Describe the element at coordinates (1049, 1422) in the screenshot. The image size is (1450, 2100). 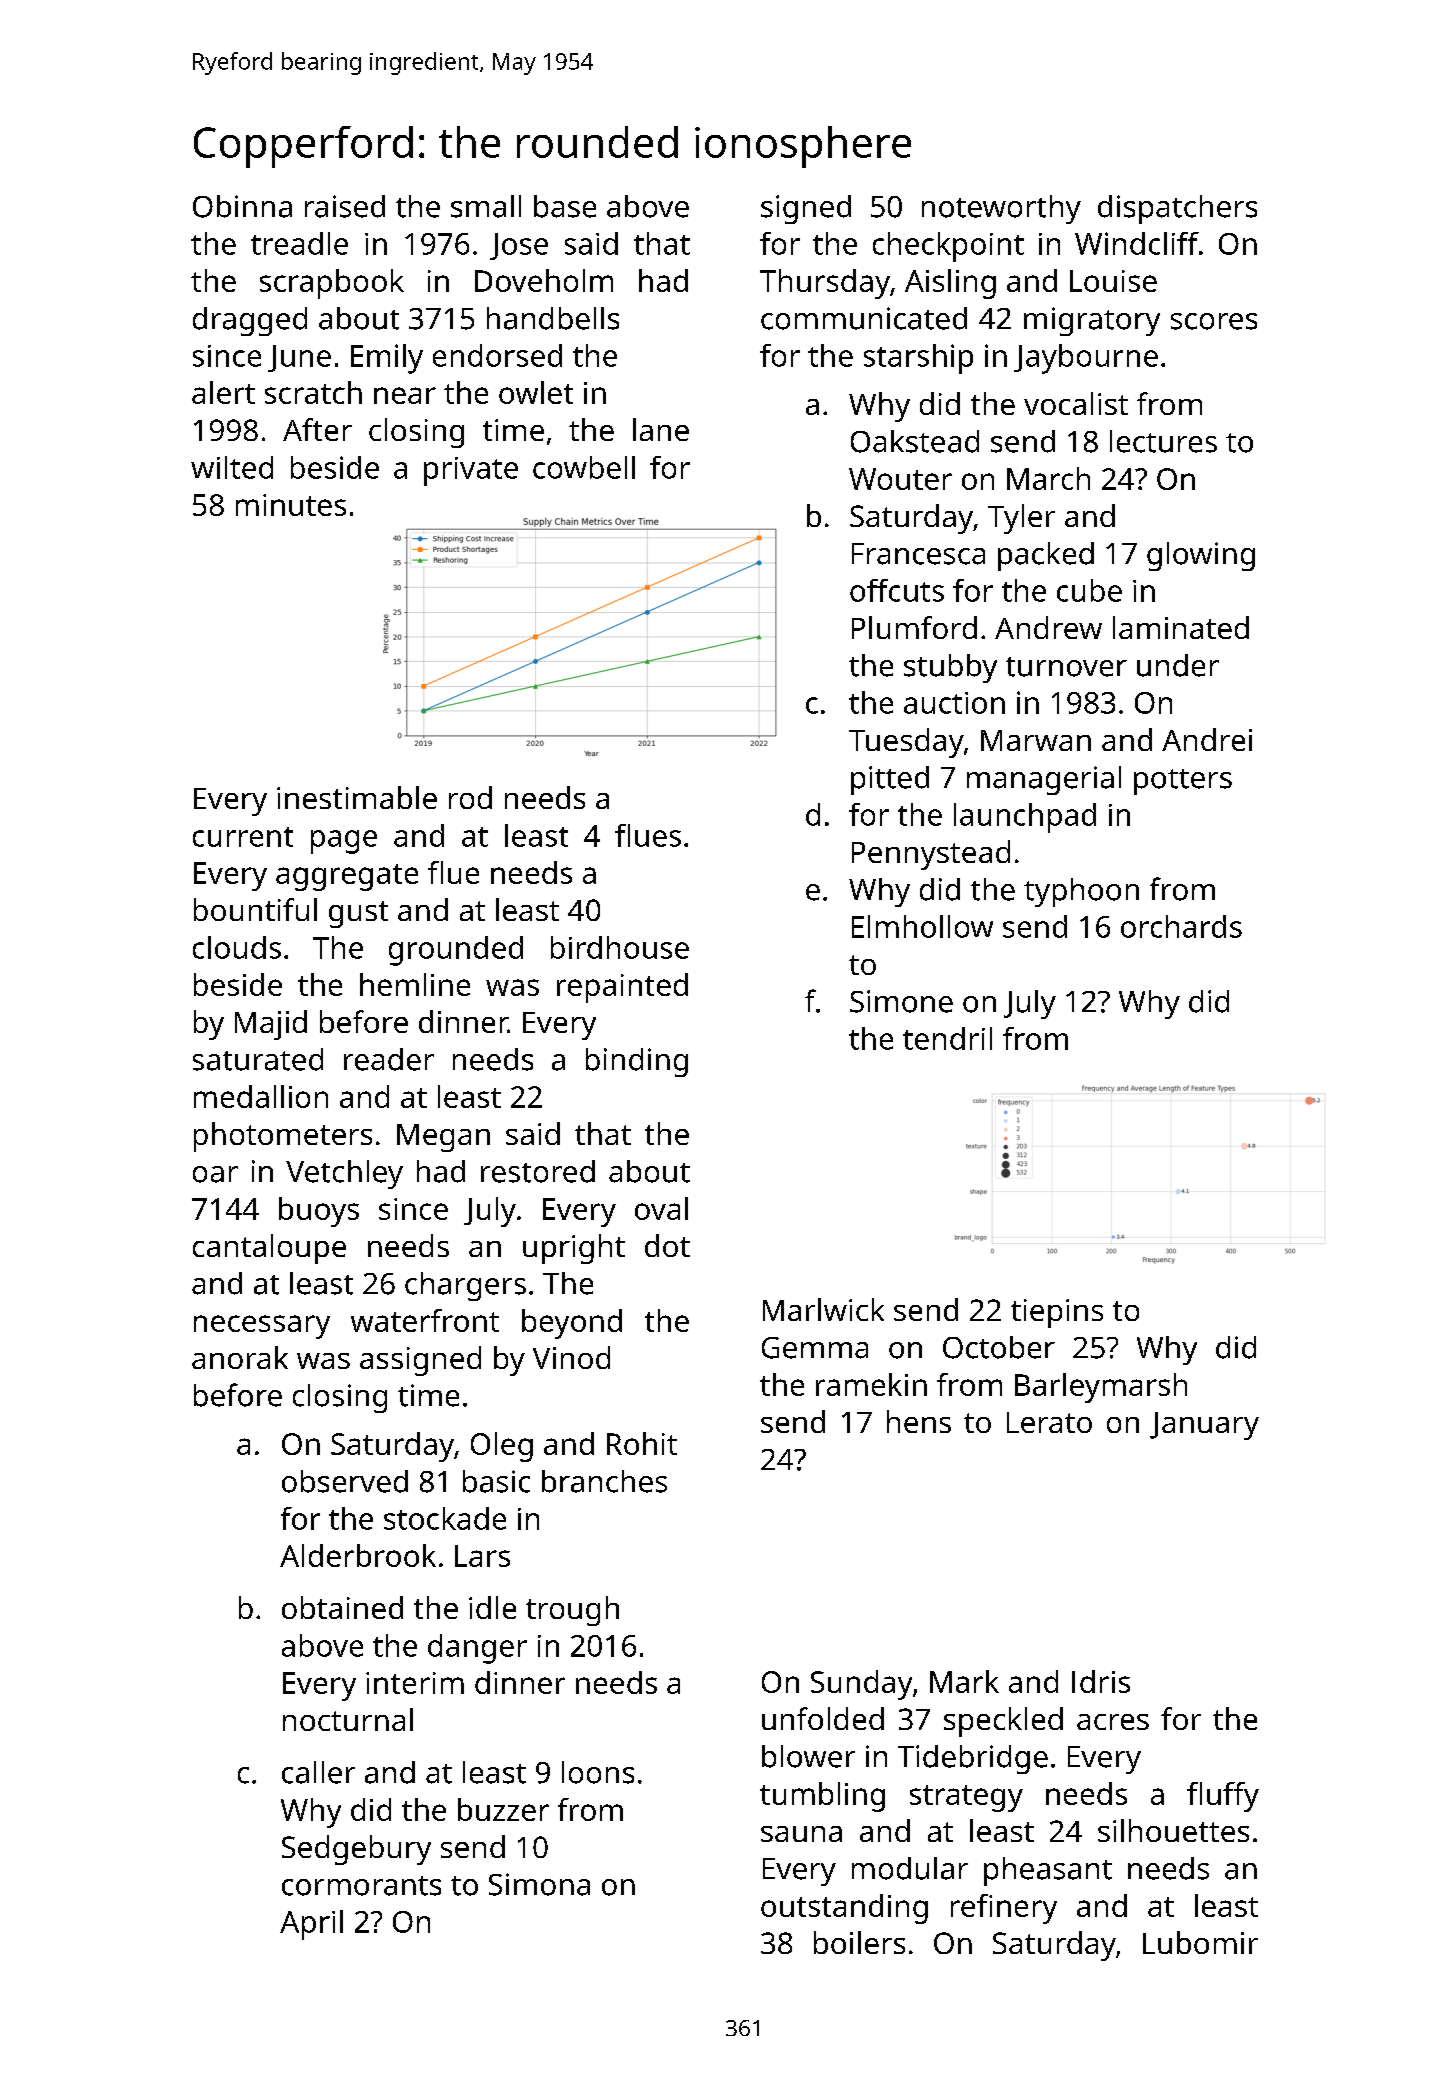
I see `Lerato` at that location.
